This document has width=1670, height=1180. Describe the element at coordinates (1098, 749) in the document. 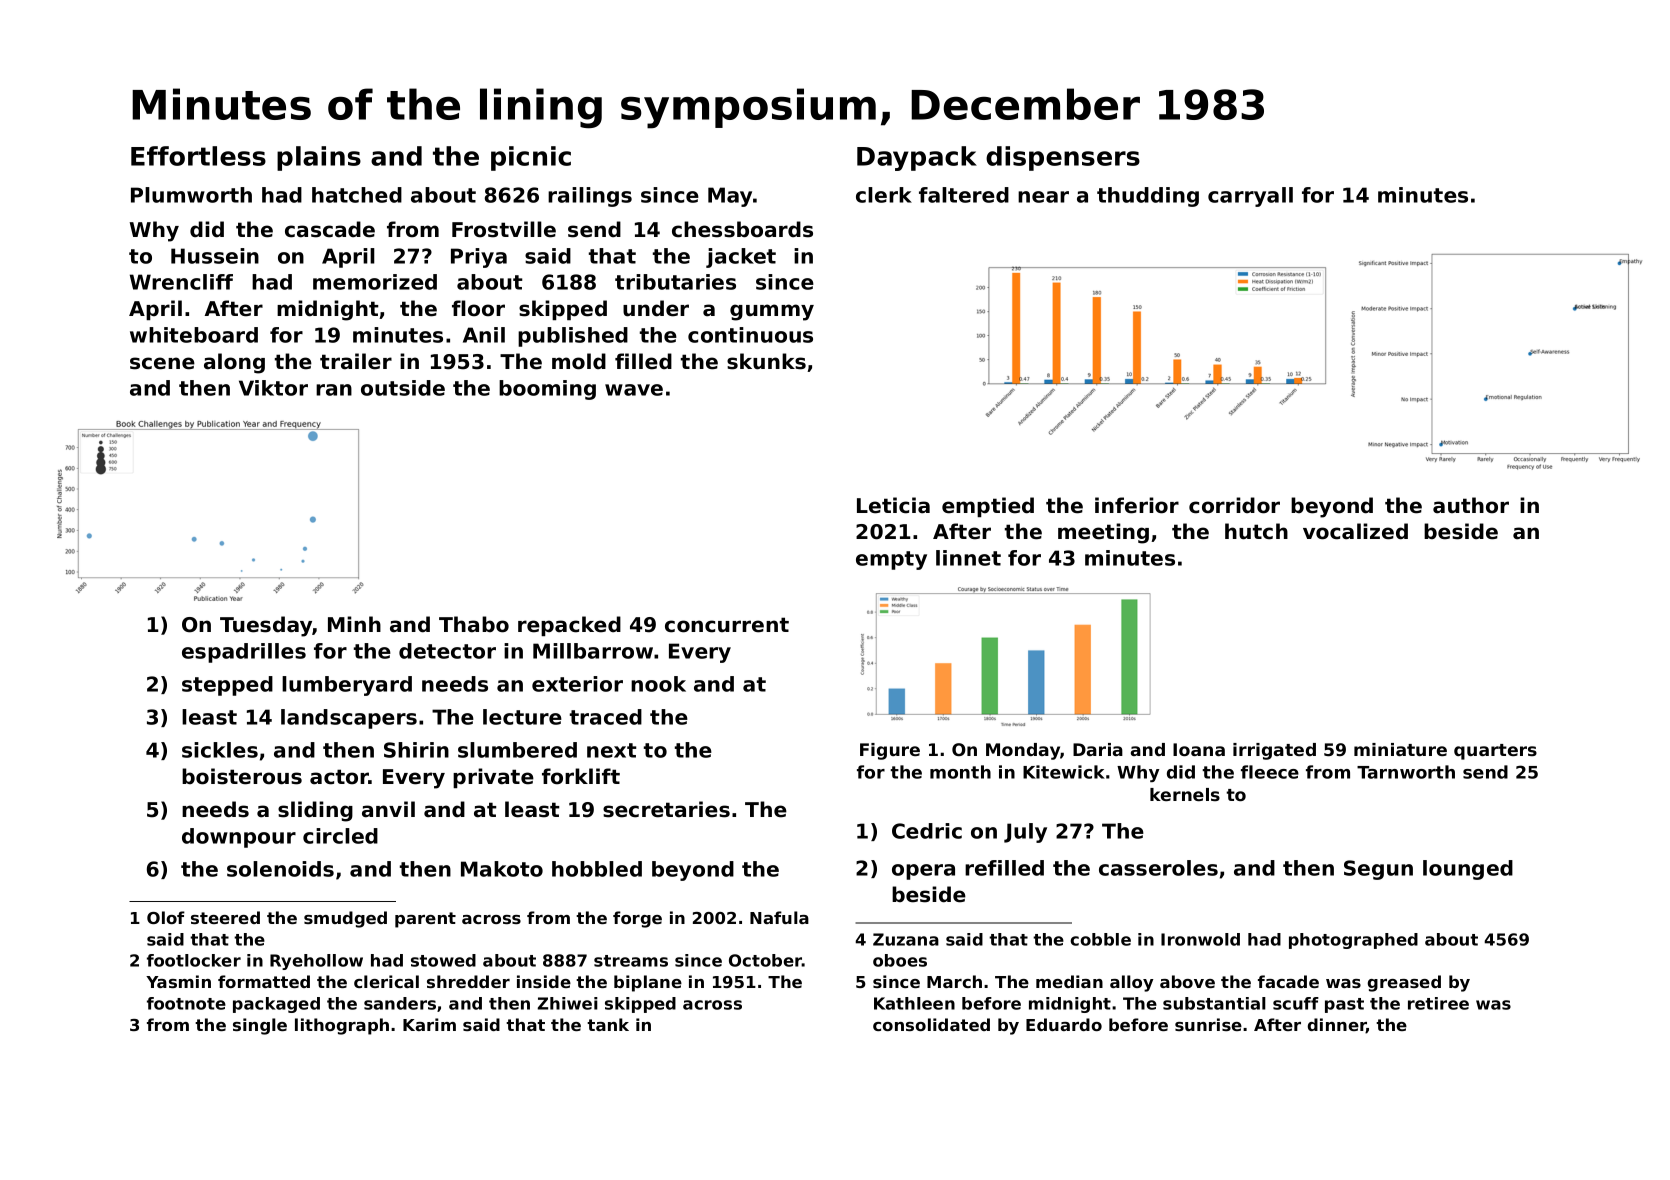

I see `Daria` at that location.
